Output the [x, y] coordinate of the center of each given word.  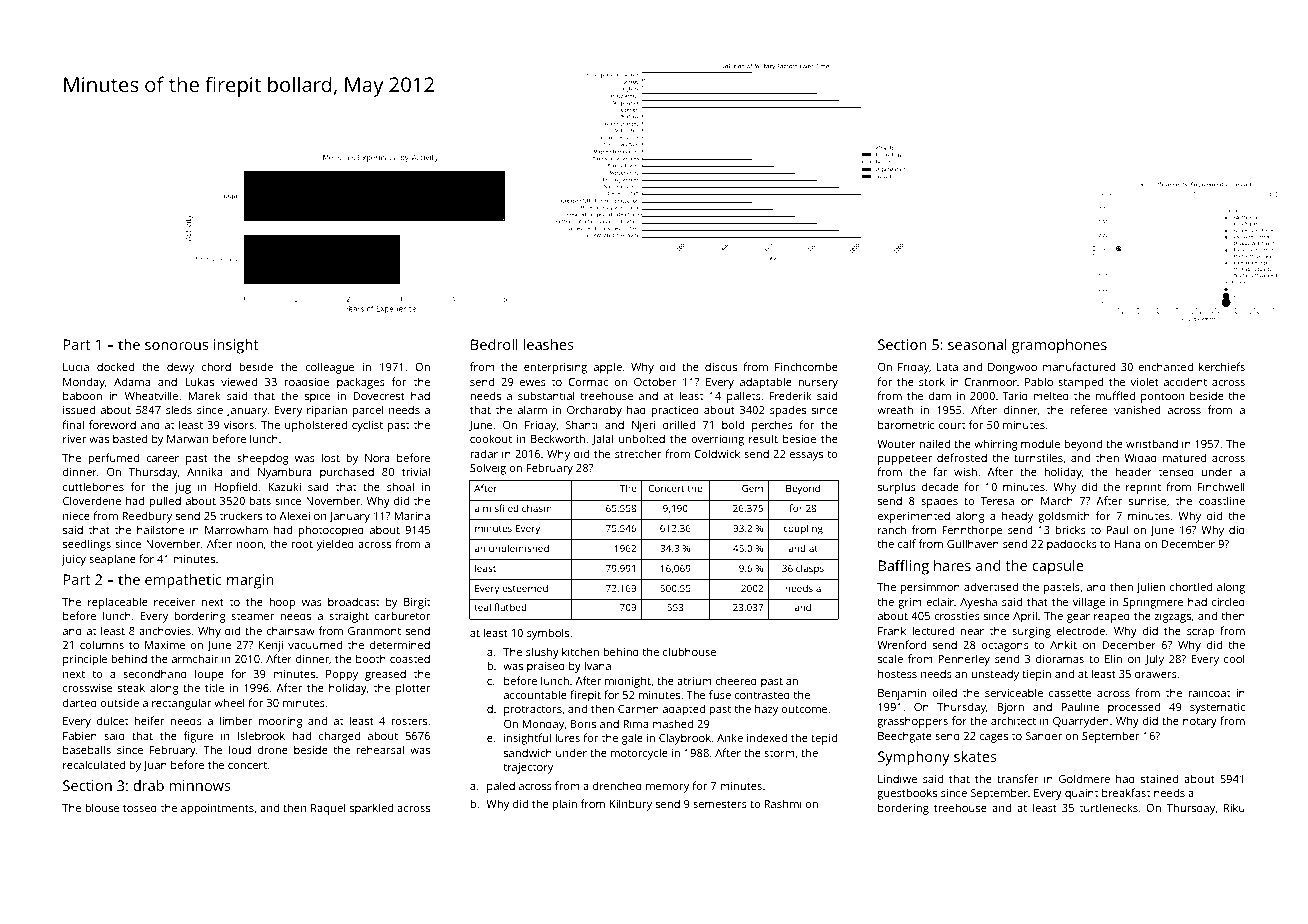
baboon [82, 395]
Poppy [342, 675]
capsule [1058, 567]
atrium [694, 681]
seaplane [112, 560]
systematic [1217, 708]
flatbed [511, 607]
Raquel [328, 809]
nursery [818, 384]
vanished [1137, 409]
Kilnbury [631, 805]
